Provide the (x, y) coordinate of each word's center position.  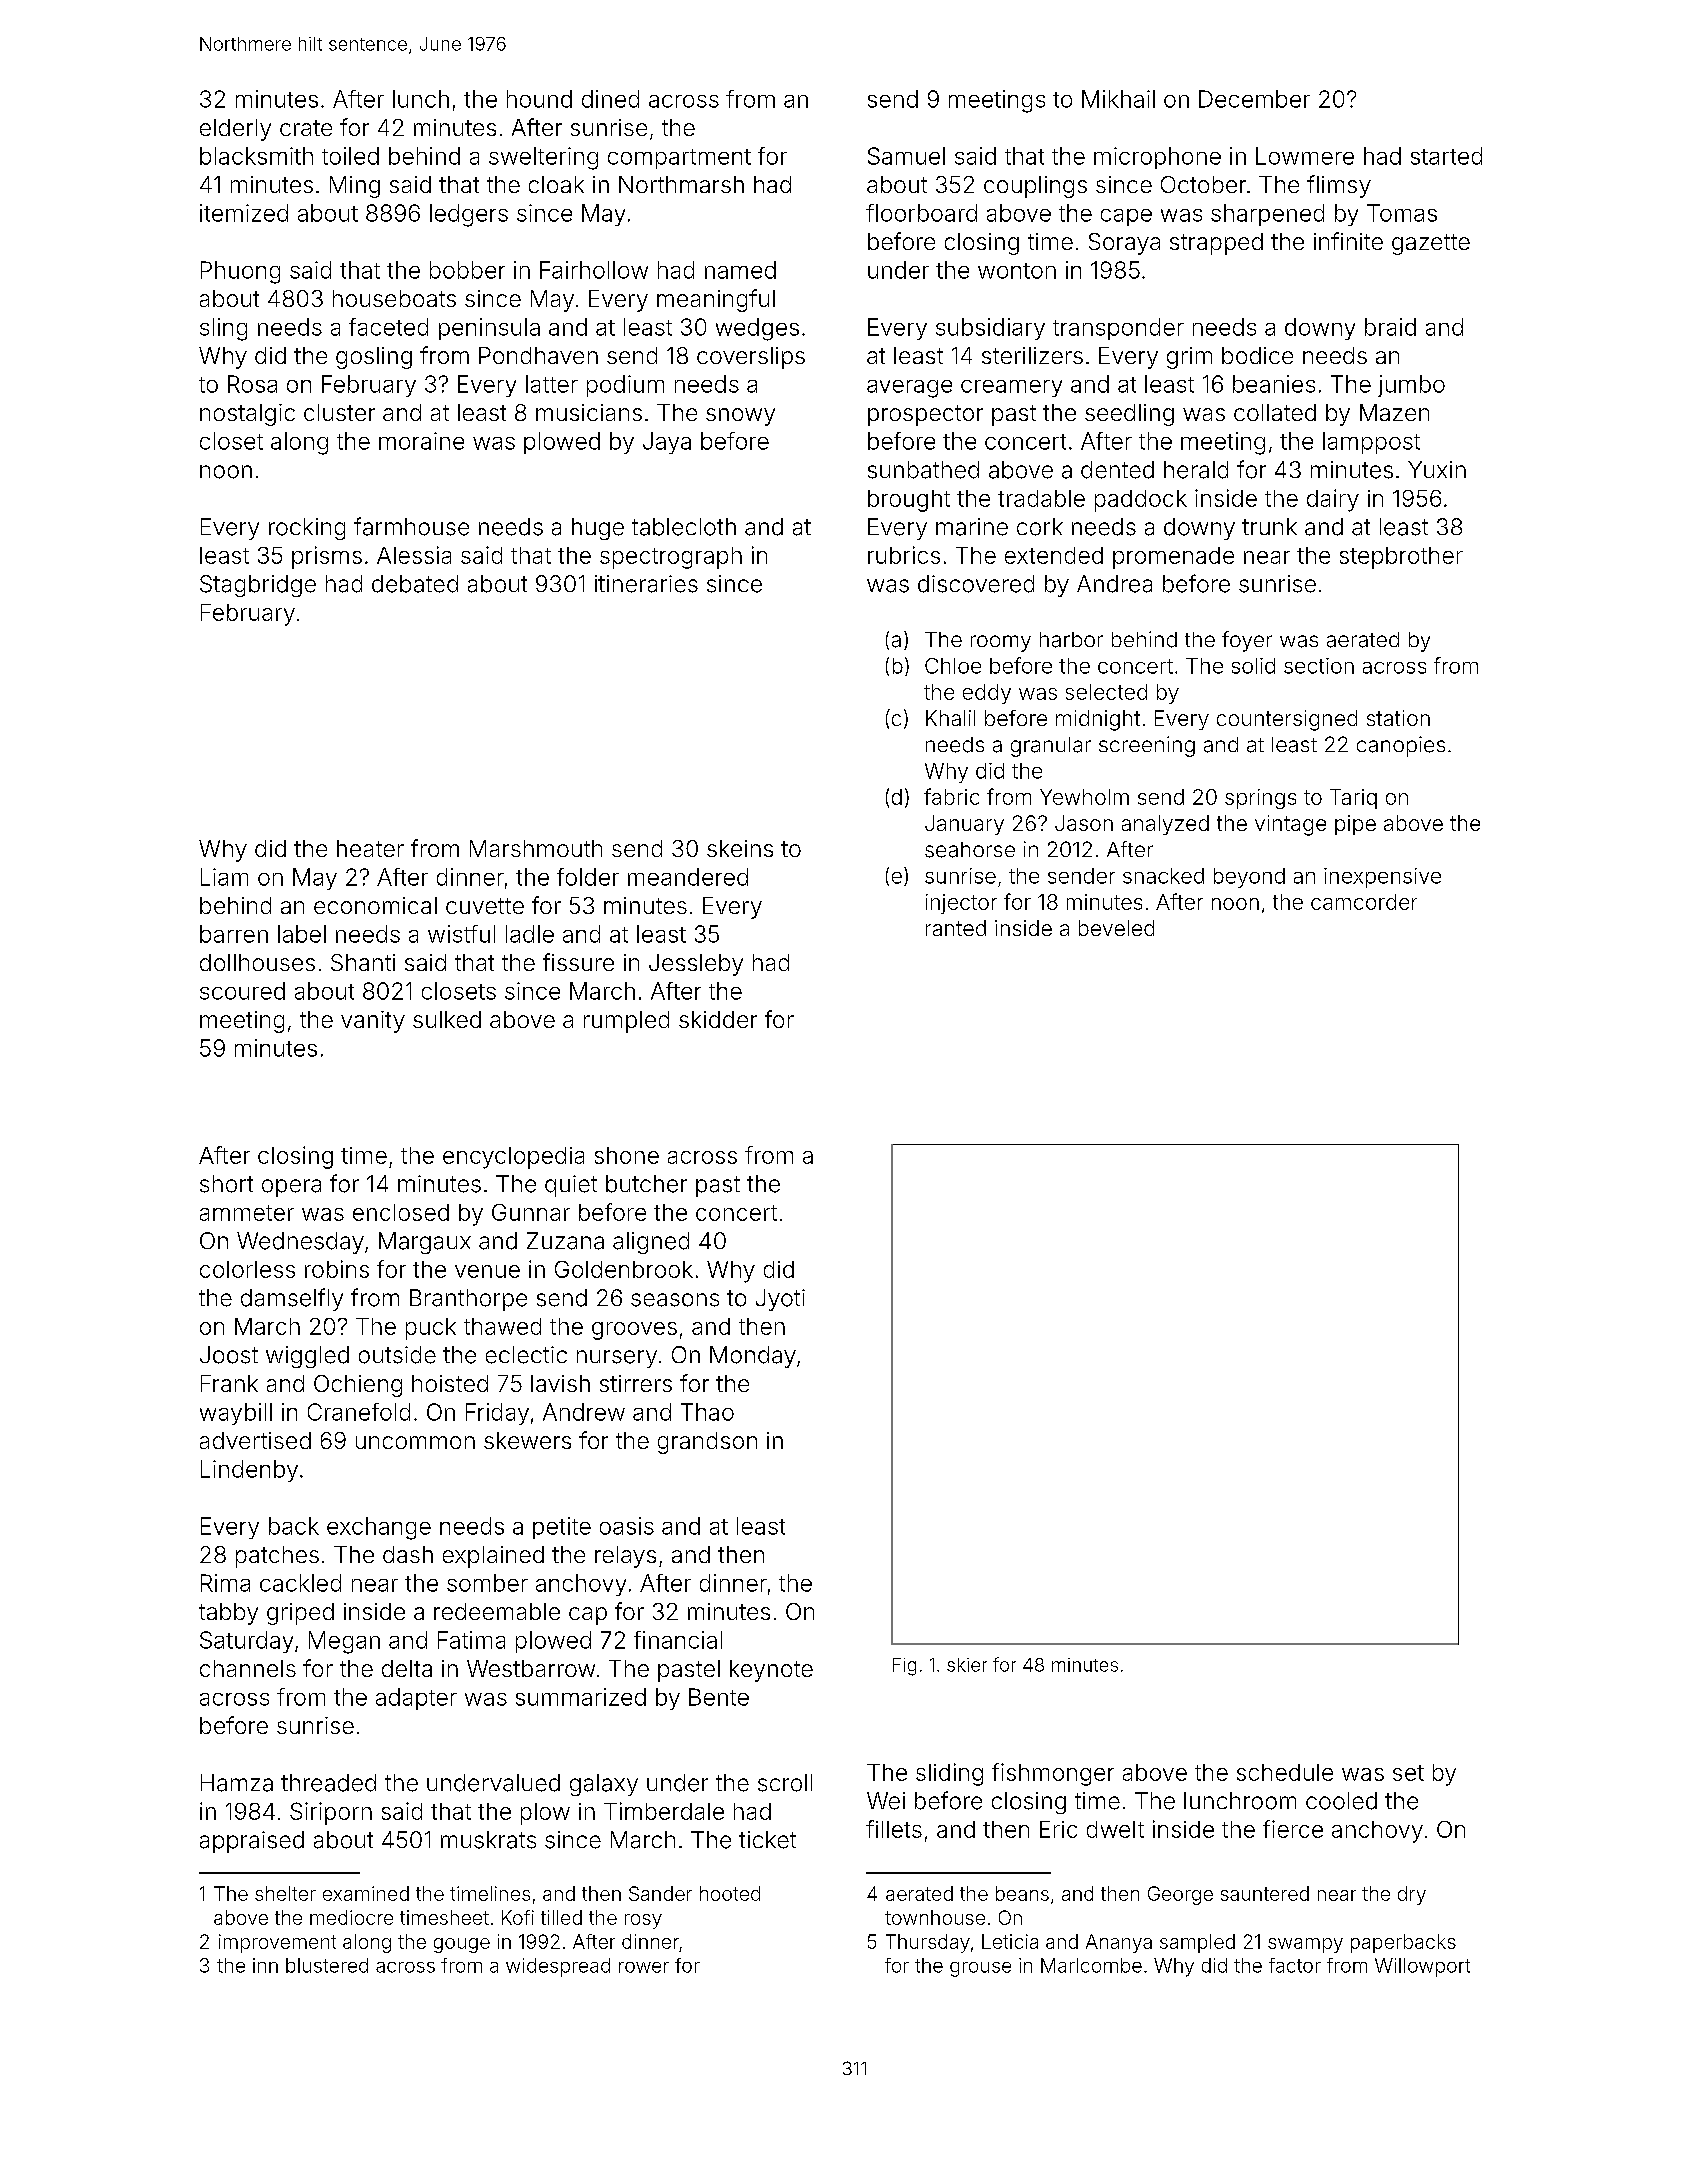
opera (291, 1188)
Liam (224, 877)
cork (1040, 527)
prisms (327, 557)
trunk (1269, 526)
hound (539, 99)
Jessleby (696, 965)
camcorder (1364, 902)
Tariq (1353, 799)
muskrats (488, 1840)
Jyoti (780, 1300)
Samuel (906, 156)
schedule (1285, 1772)
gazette (1431, 244)
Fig (904, 1667)
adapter (416, 1699)
